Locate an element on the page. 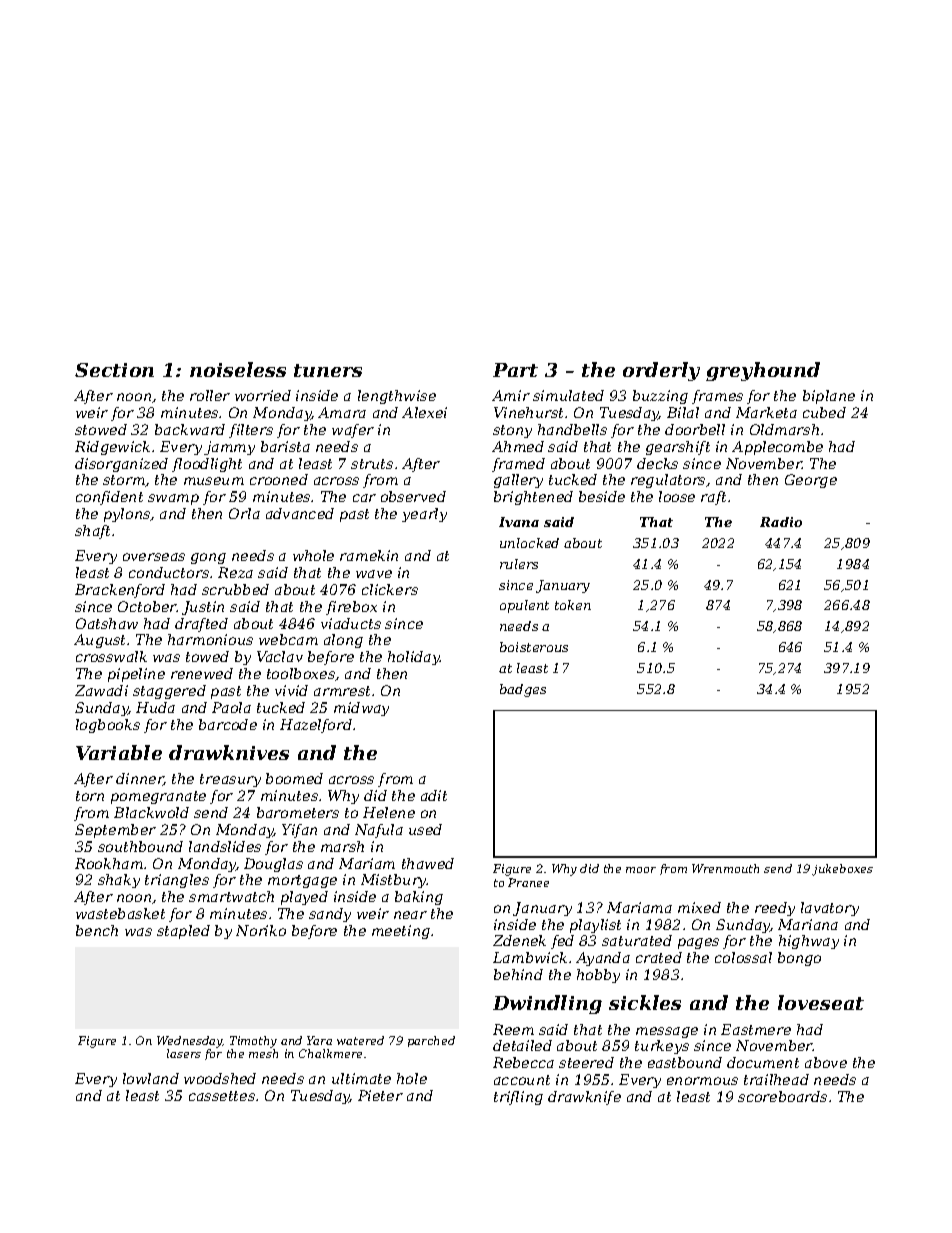 The width and height of the image is (952, 1233). wastebasket is located at coordinates (120, 913).
